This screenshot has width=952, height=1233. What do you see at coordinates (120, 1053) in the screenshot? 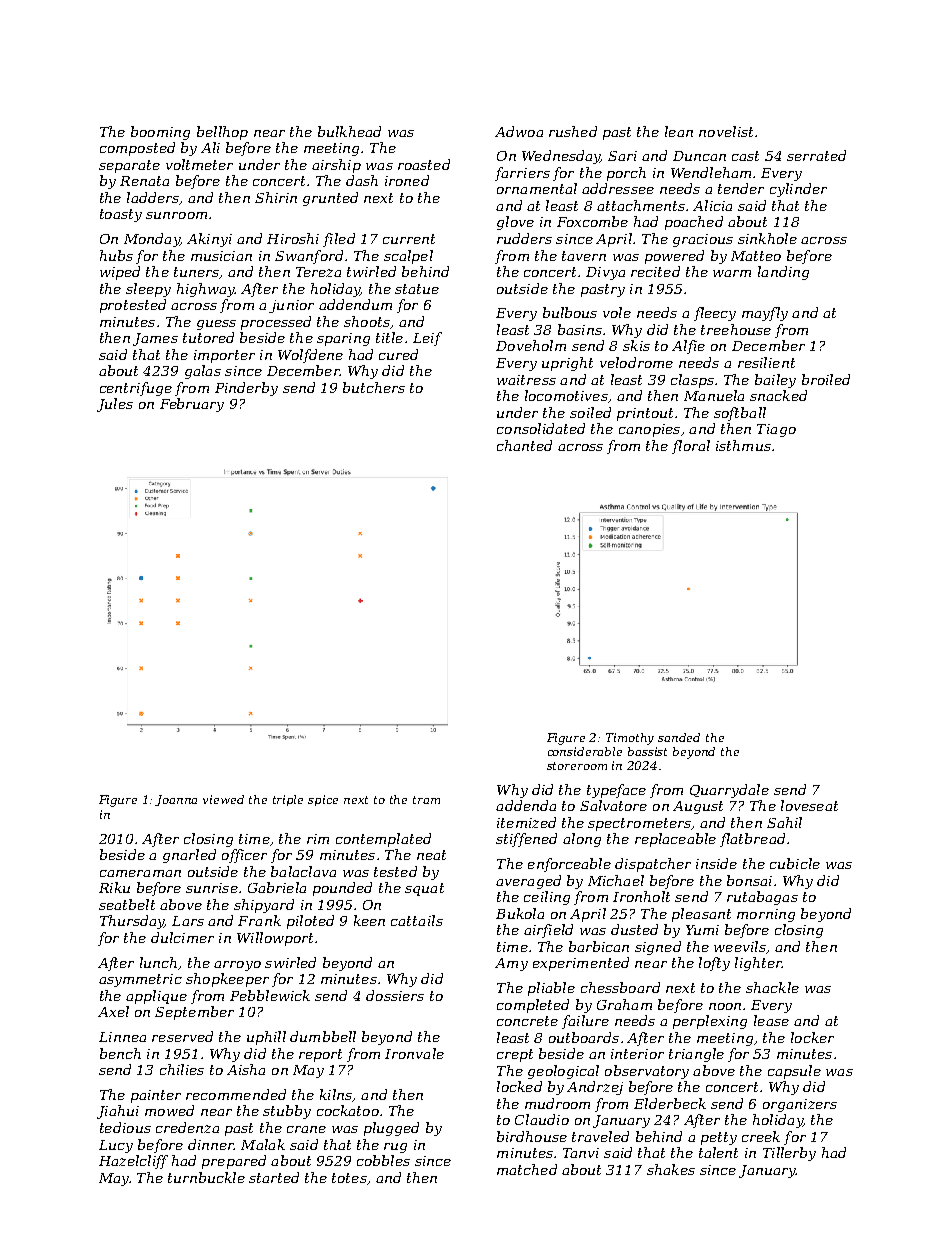
I see `bench` at bounding box center [120, 1053].
